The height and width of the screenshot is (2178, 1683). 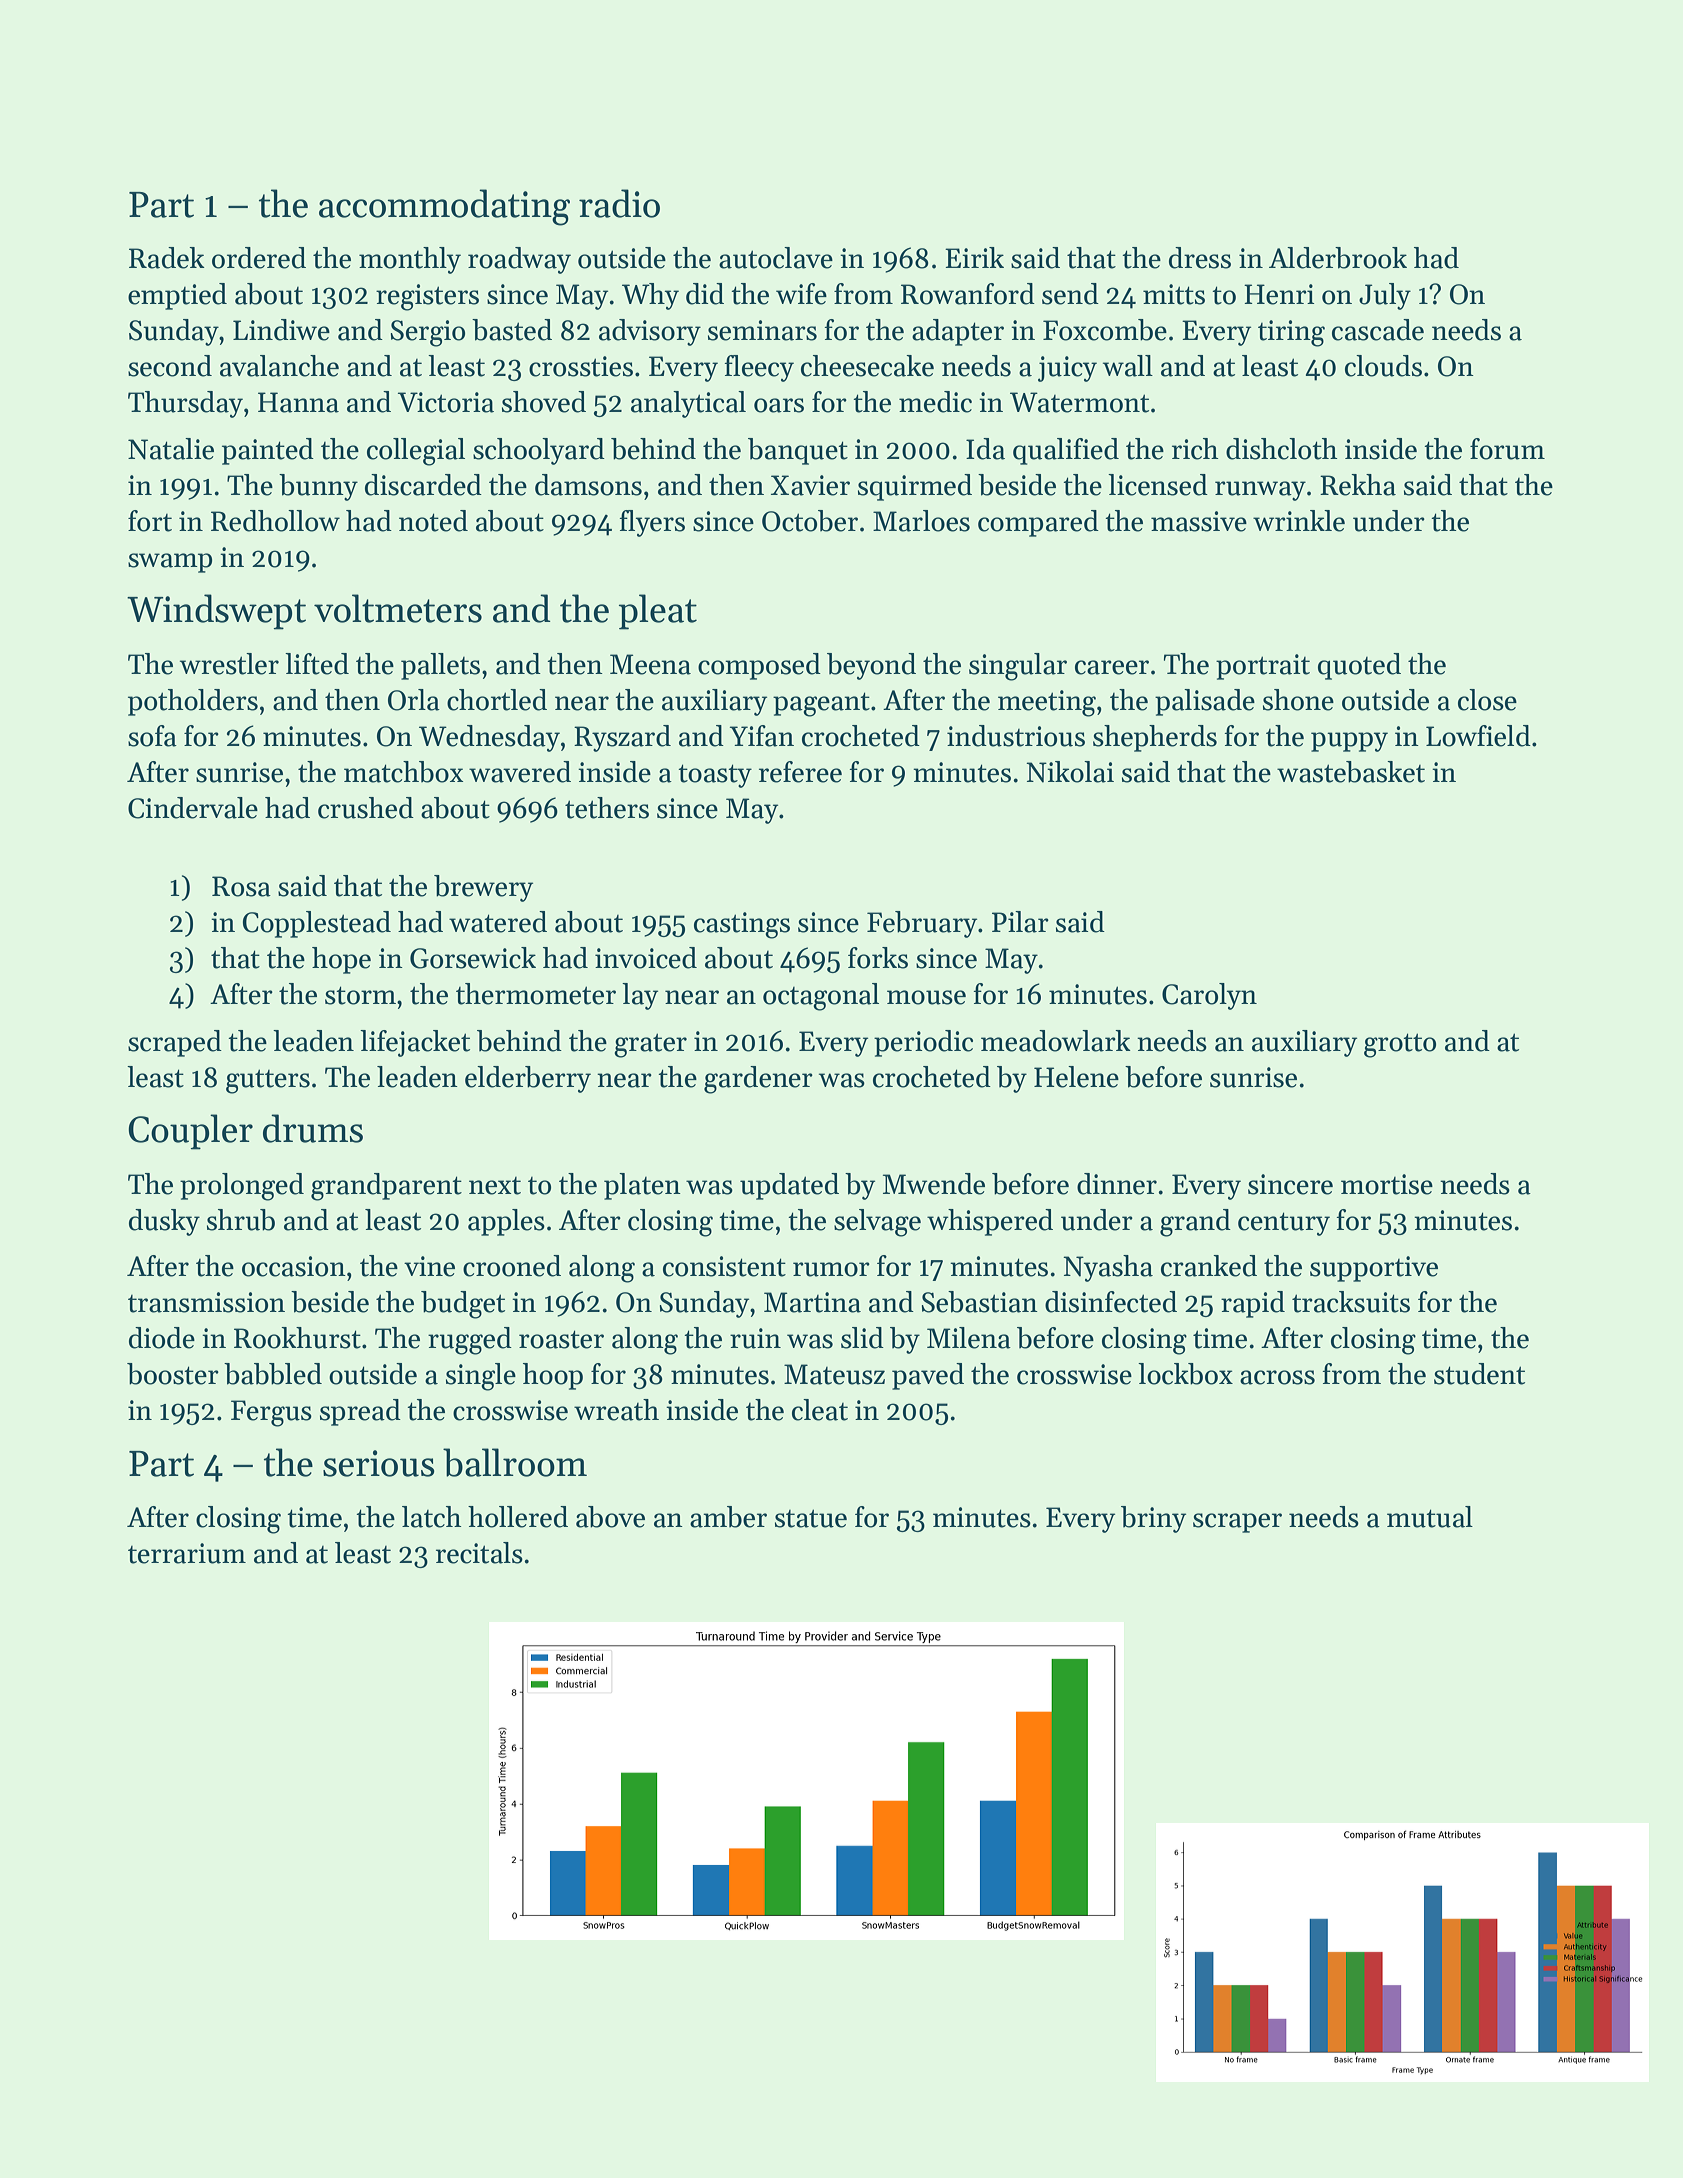 I want to click on Radek, so click(x=167, y=258).
